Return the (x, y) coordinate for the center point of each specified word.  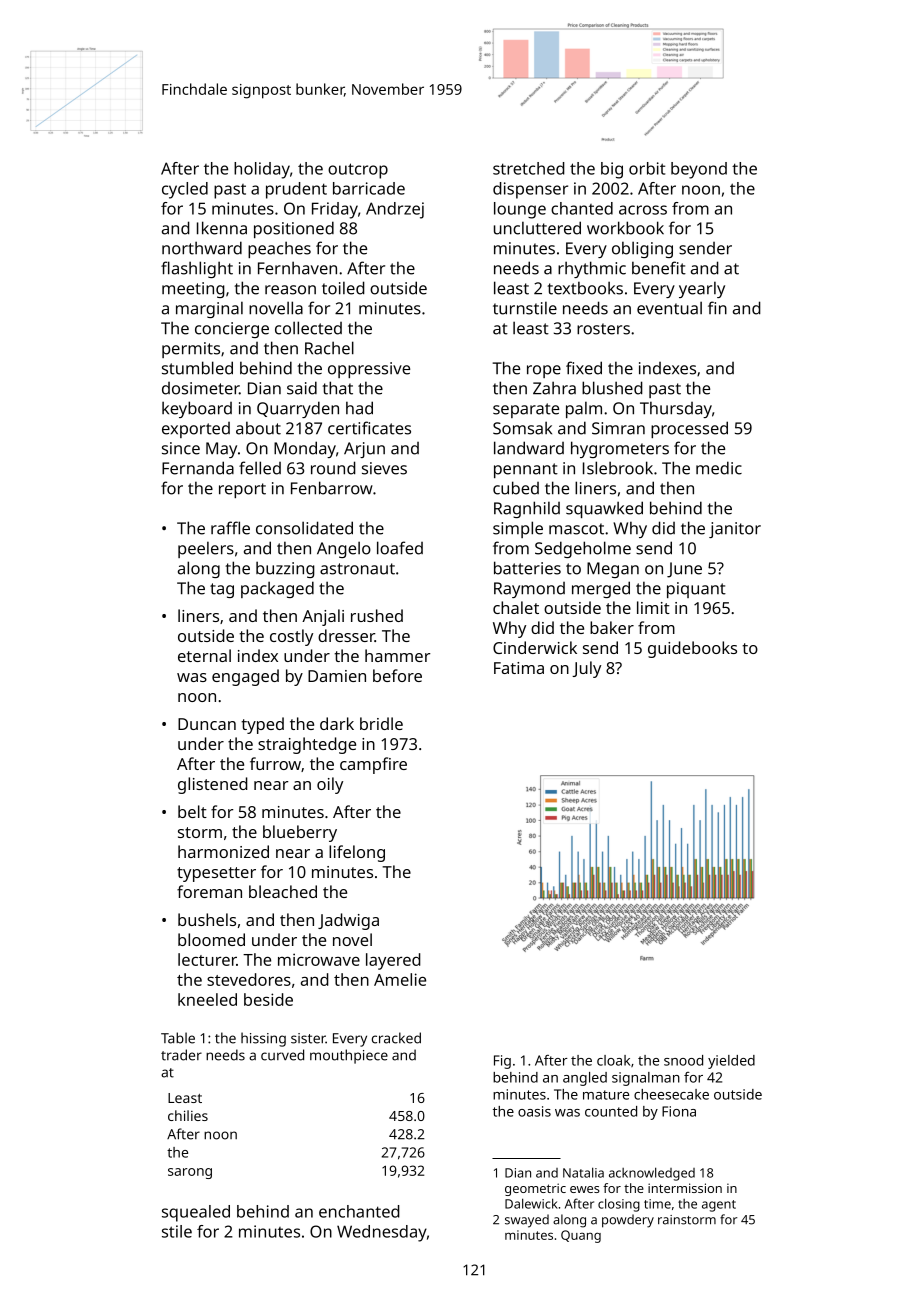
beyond (699, 170)
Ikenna (222, 228)
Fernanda (198, 468)
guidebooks (692, 649)
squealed (196, 1213)
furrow (275, 763)
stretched (529, 168)
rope (544, 371)
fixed (584, 368)
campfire (373, 765)
